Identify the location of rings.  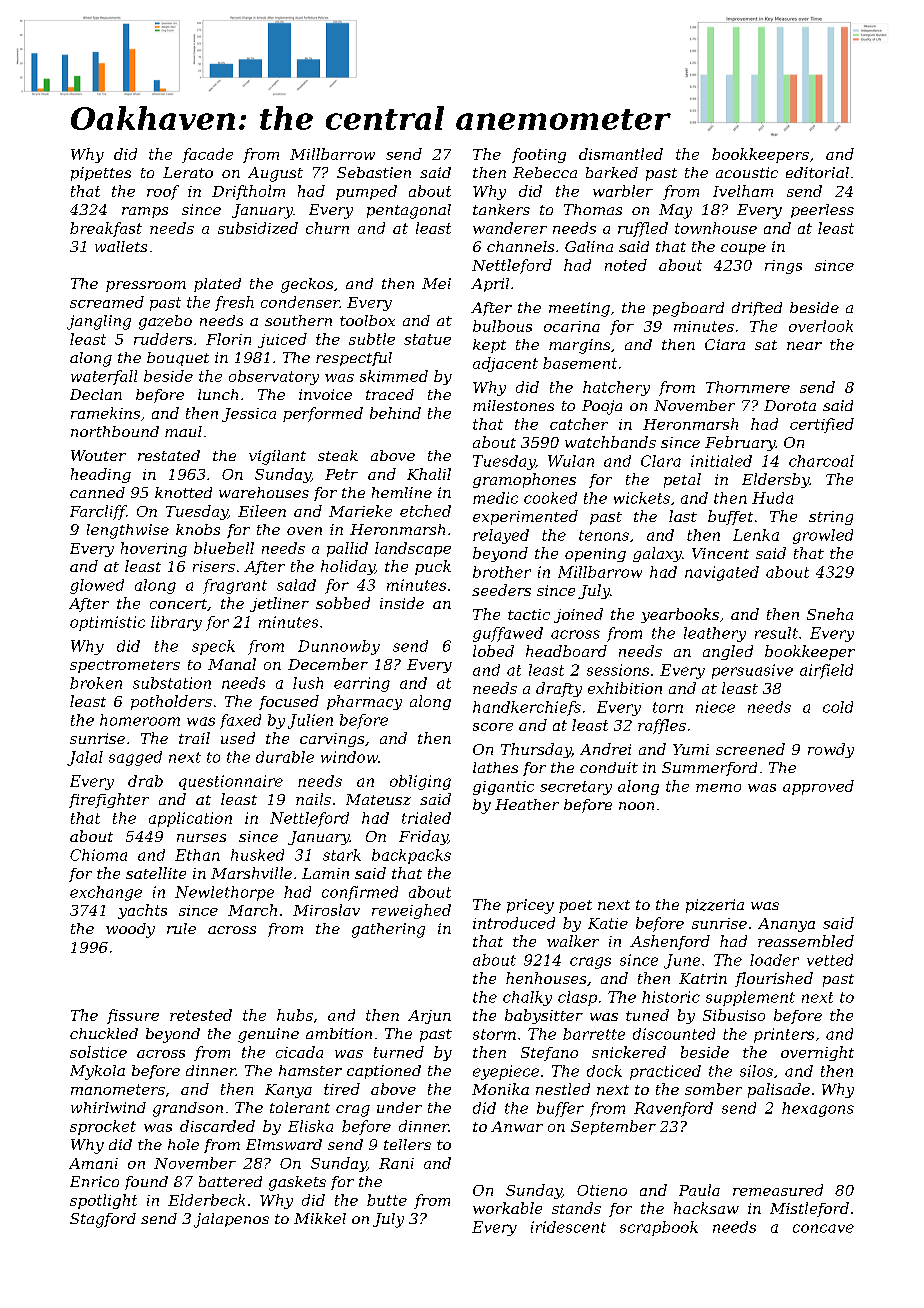
(783, 267).
